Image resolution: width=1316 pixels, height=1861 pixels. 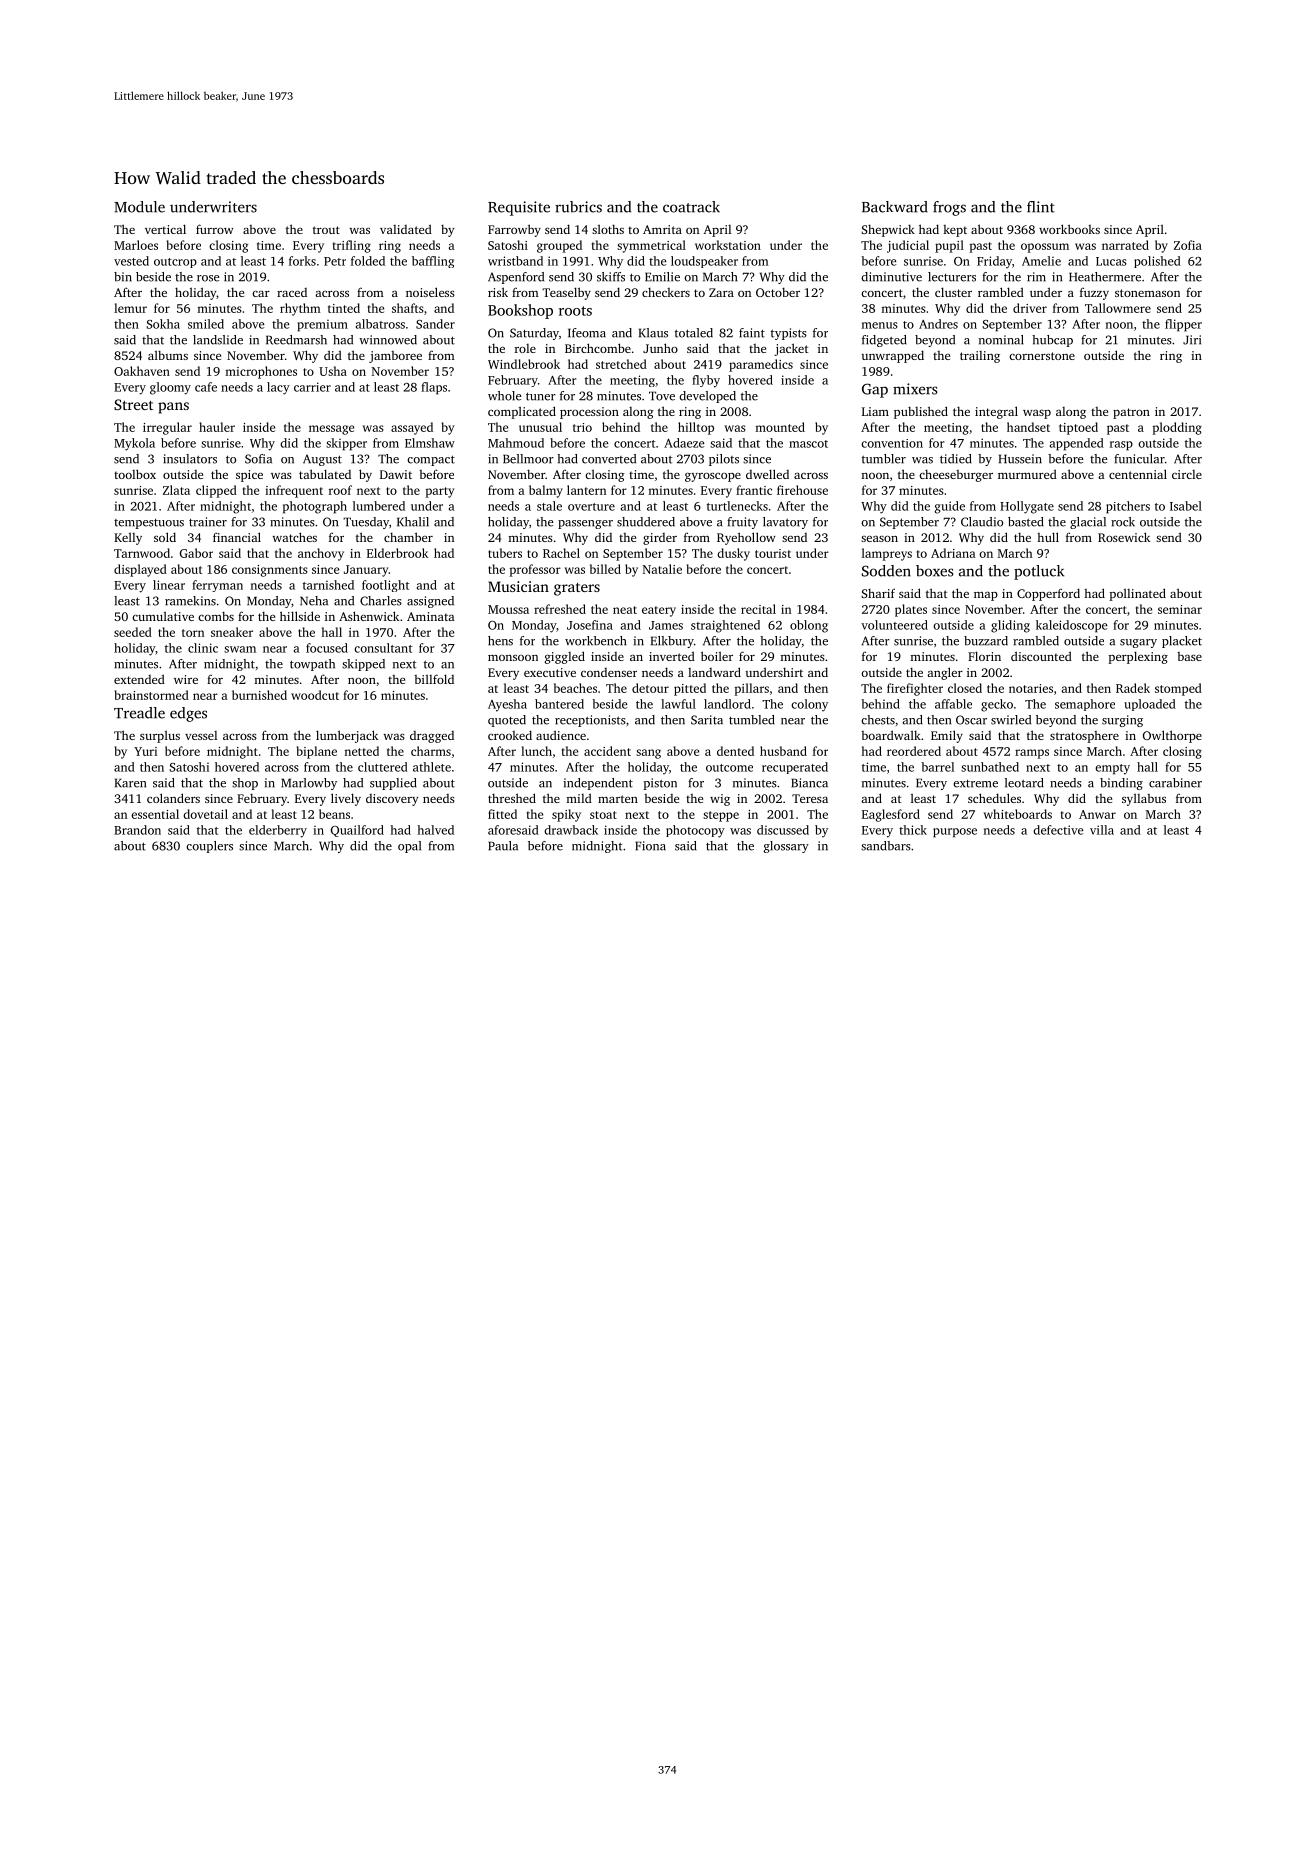 I want to click on stale, so click(x=549, y=506).
